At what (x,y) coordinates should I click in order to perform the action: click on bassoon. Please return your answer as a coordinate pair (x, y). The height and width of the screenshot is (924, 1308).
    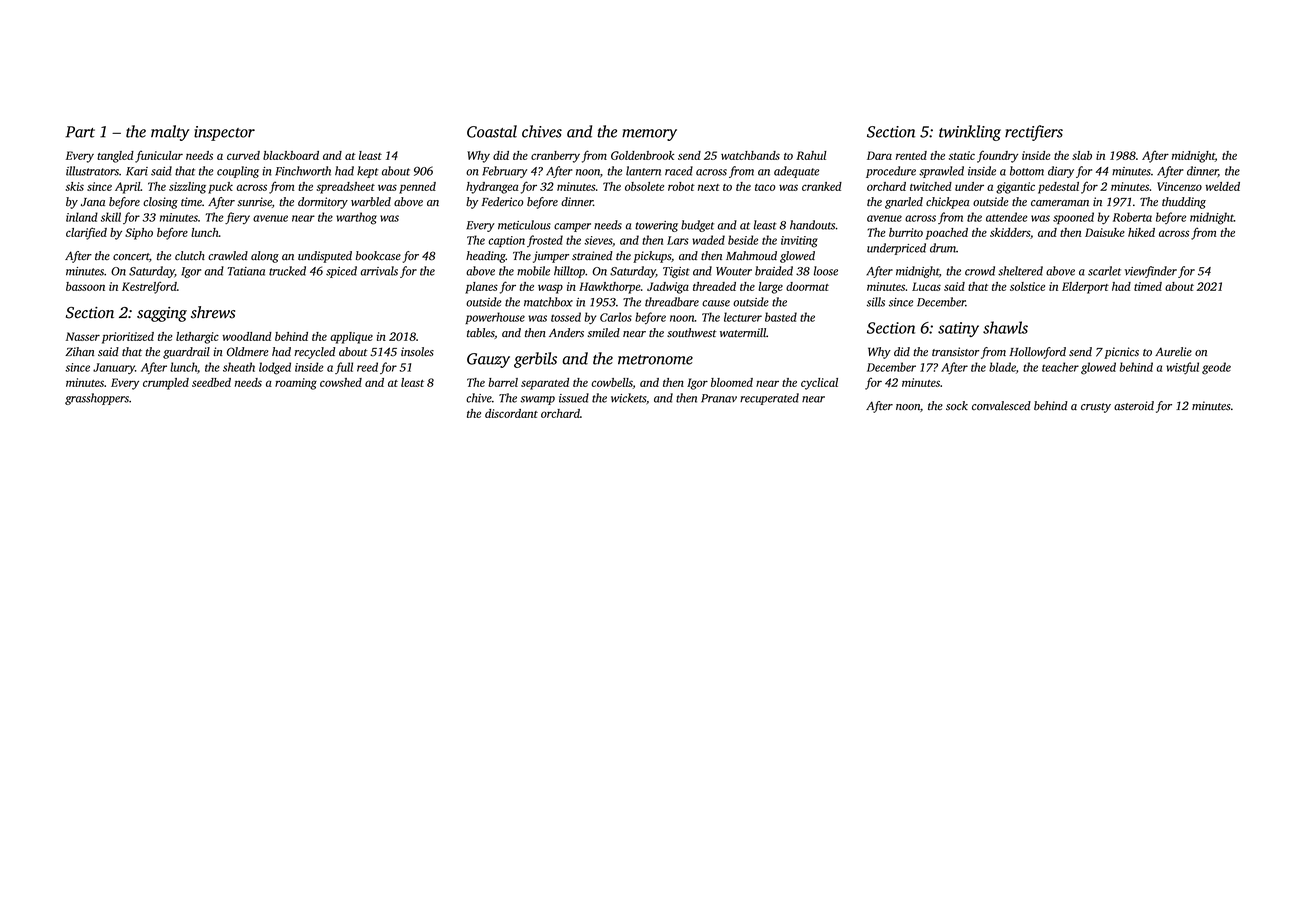
    Looking at the image, I should click on (85, 286).
